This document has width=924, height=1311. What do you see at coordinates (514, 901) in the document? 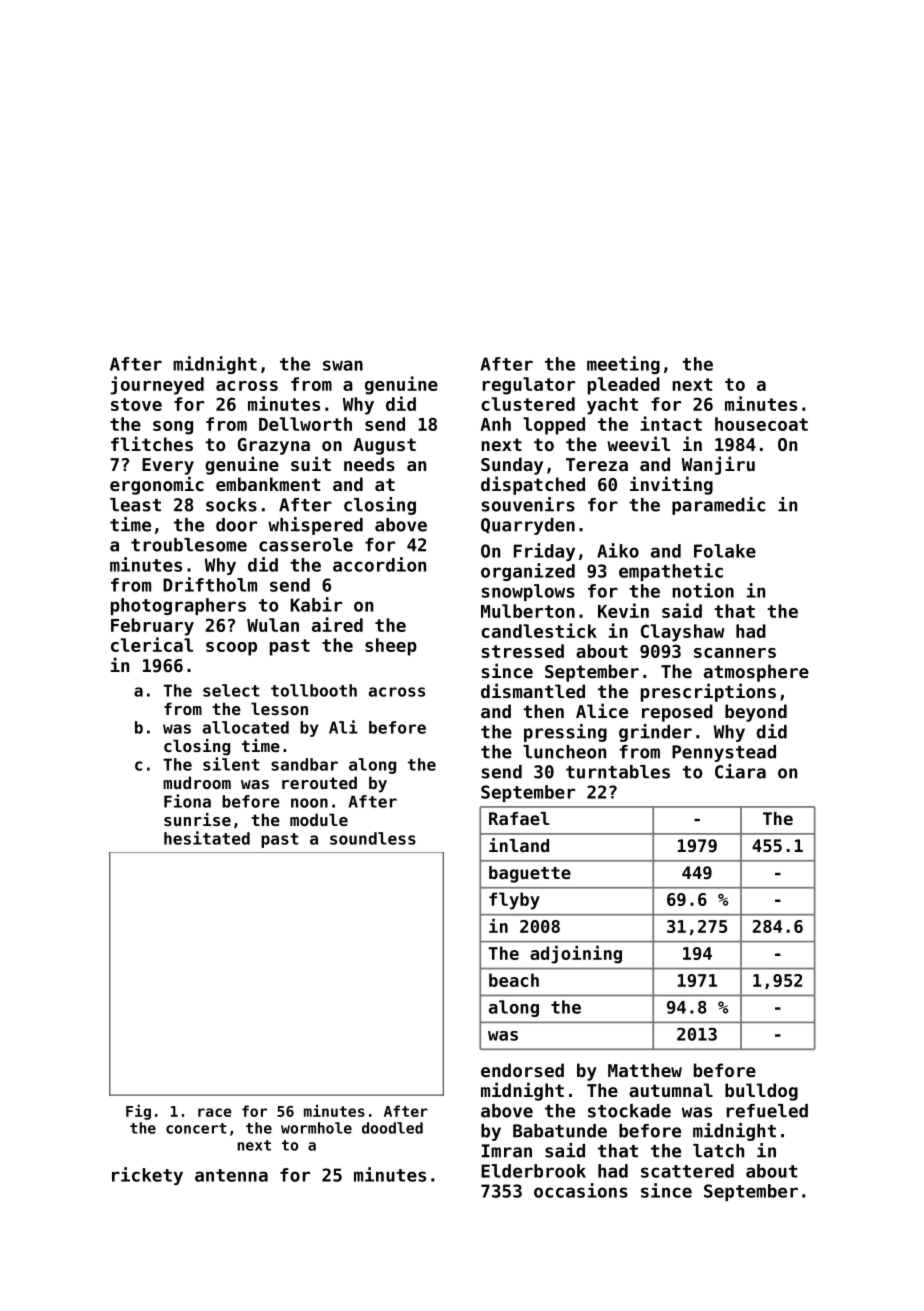
I see `flyby` at bounding box center [514, 901].
